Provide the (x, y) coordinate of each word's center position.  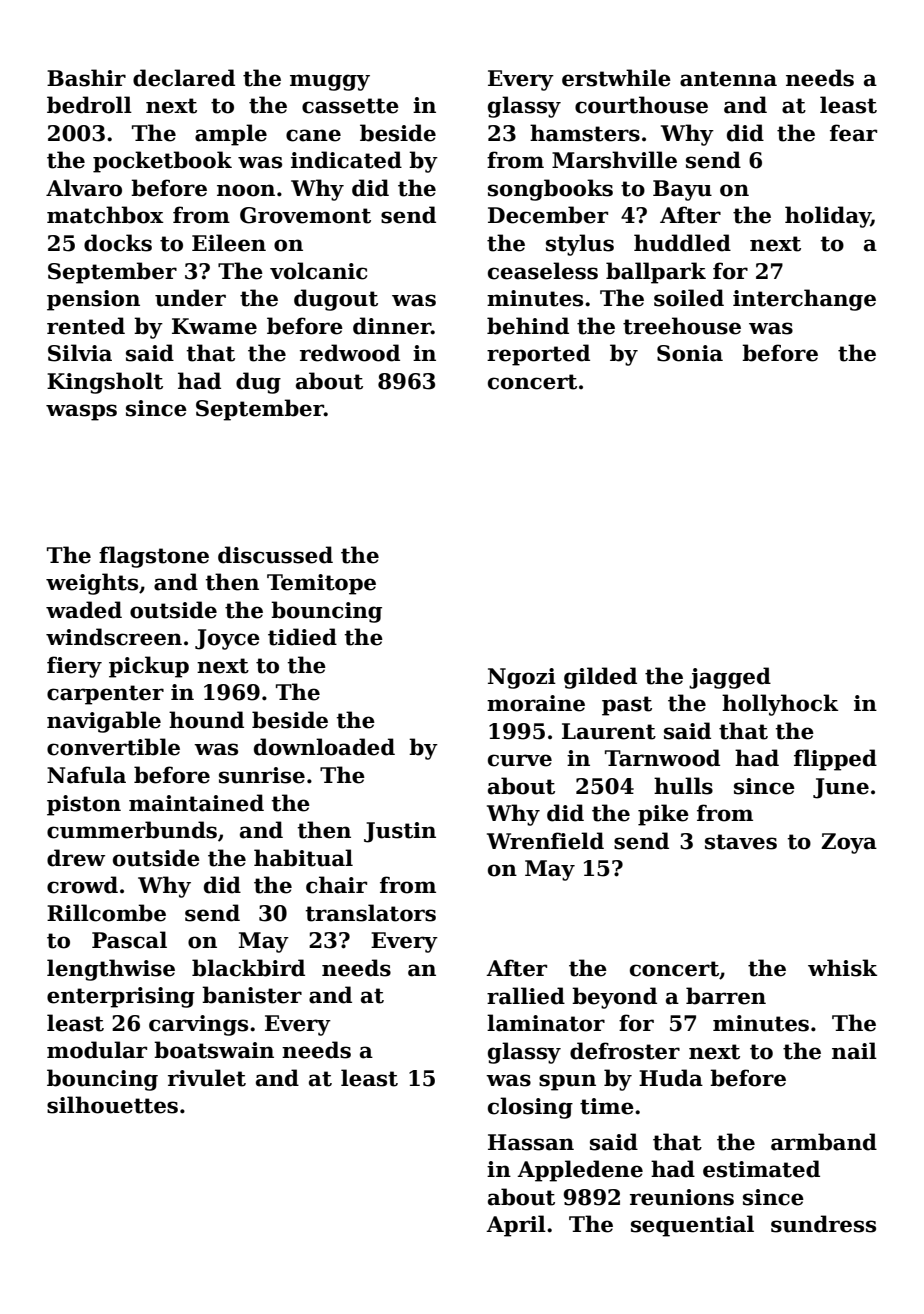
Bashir (86, 78)
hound (206, 720)
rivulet (207, 1078)
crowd (82, 885)
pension (93, 300)
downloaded (324, 747)
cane (313, 135)
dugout (336, 300)
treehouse (682, 326)
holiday (828, 217)
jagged (730, 678)
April (516, 1226)
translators (370, 913)
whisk (842, 968)
